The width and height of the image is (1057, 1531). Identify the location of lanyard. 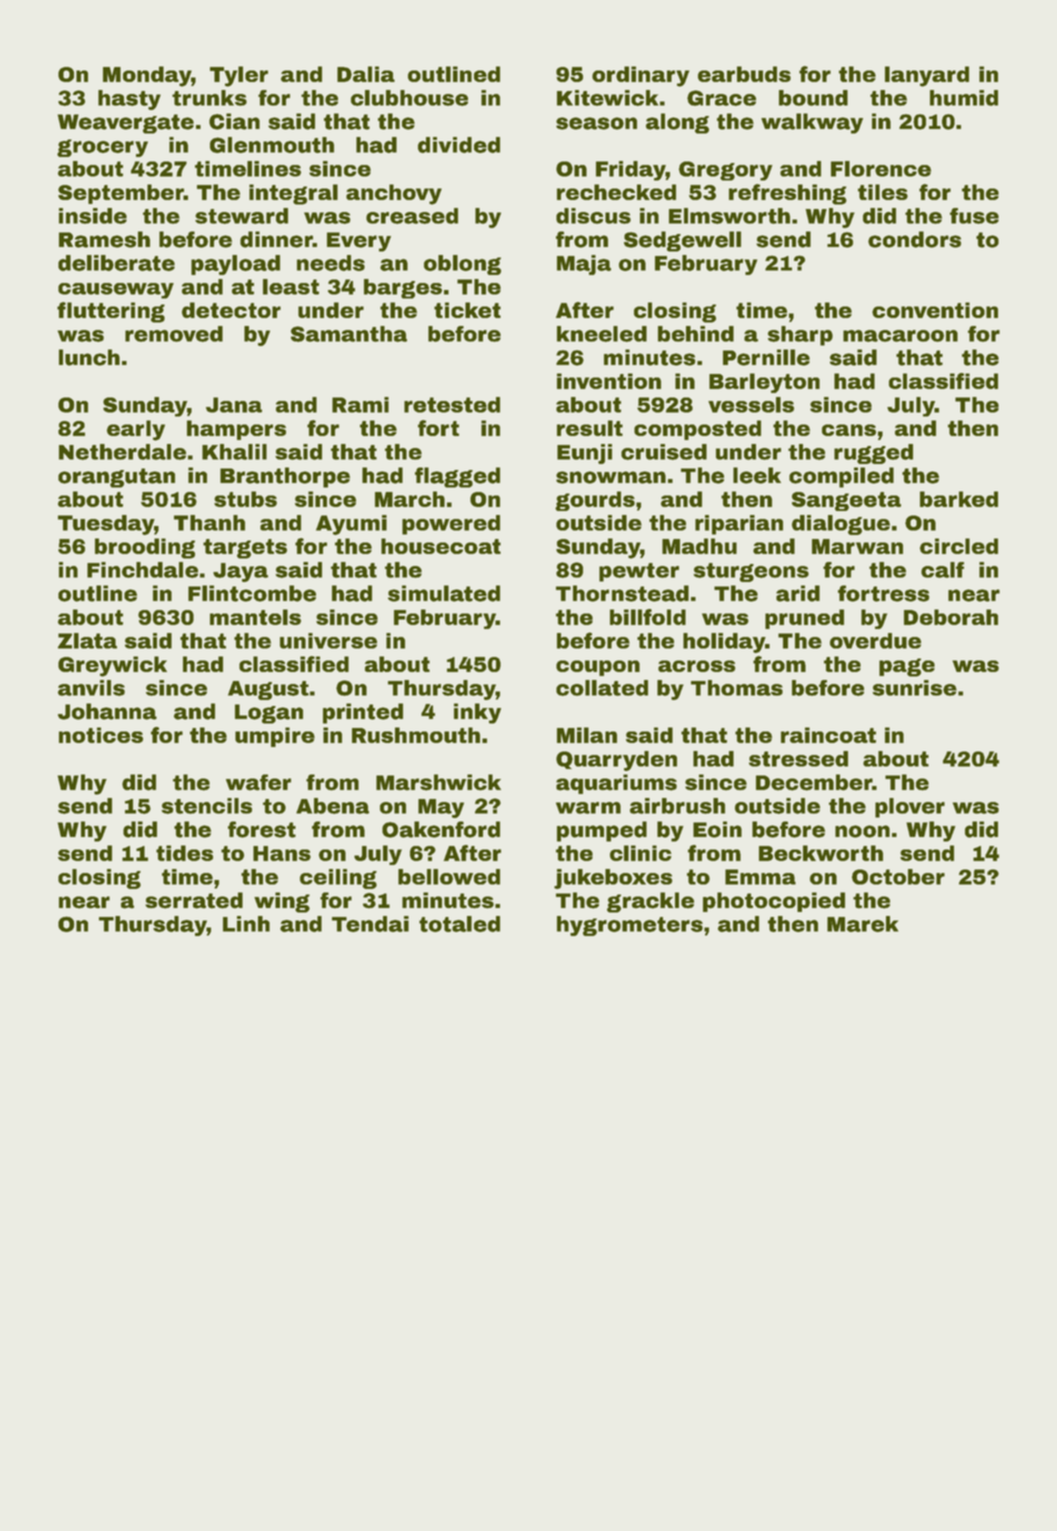
(927, 76).
